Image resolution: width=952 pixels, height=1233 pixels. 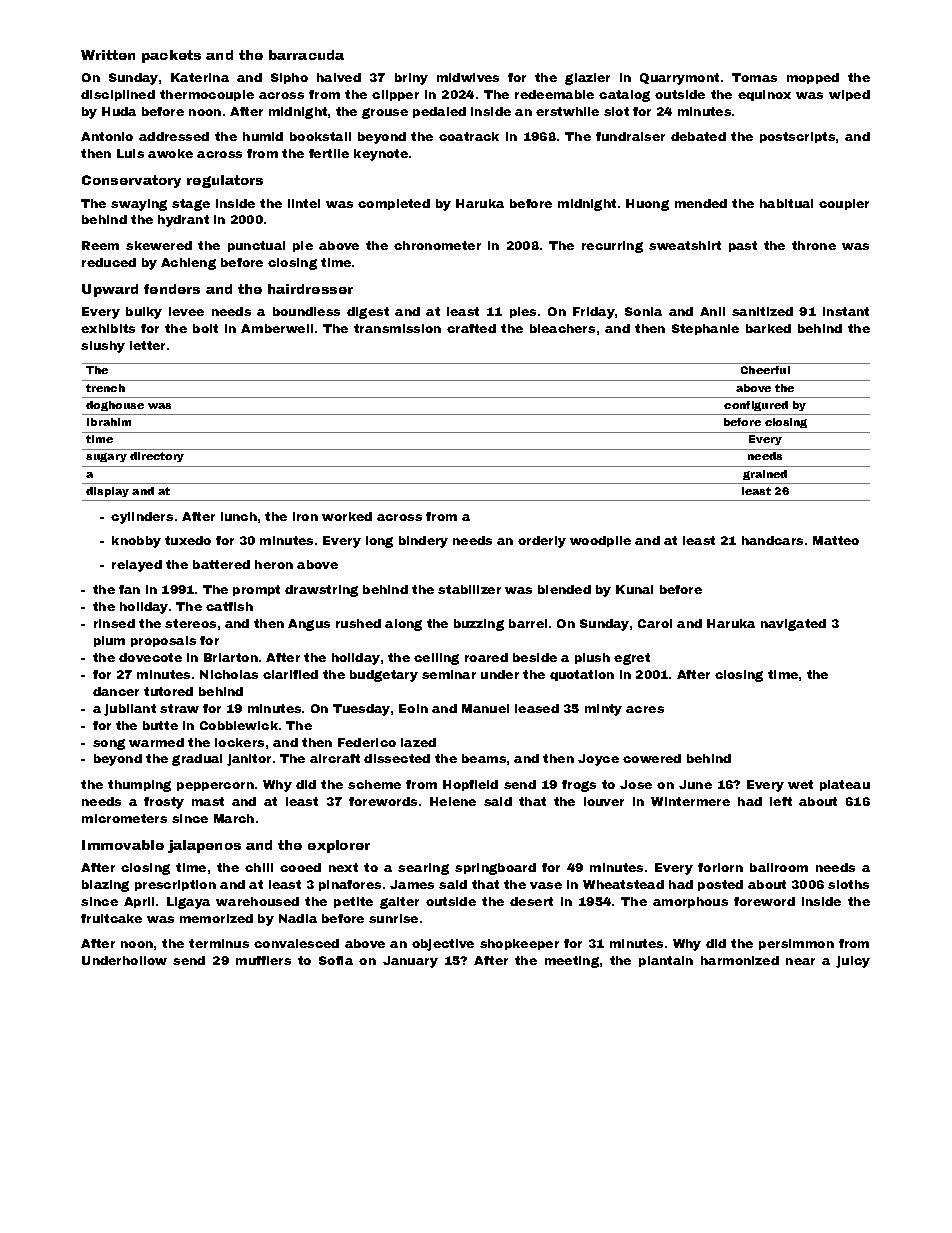 What do you see at coordinates (412, 884) in the document?
I see `James` at bounding box center [412, 884].
